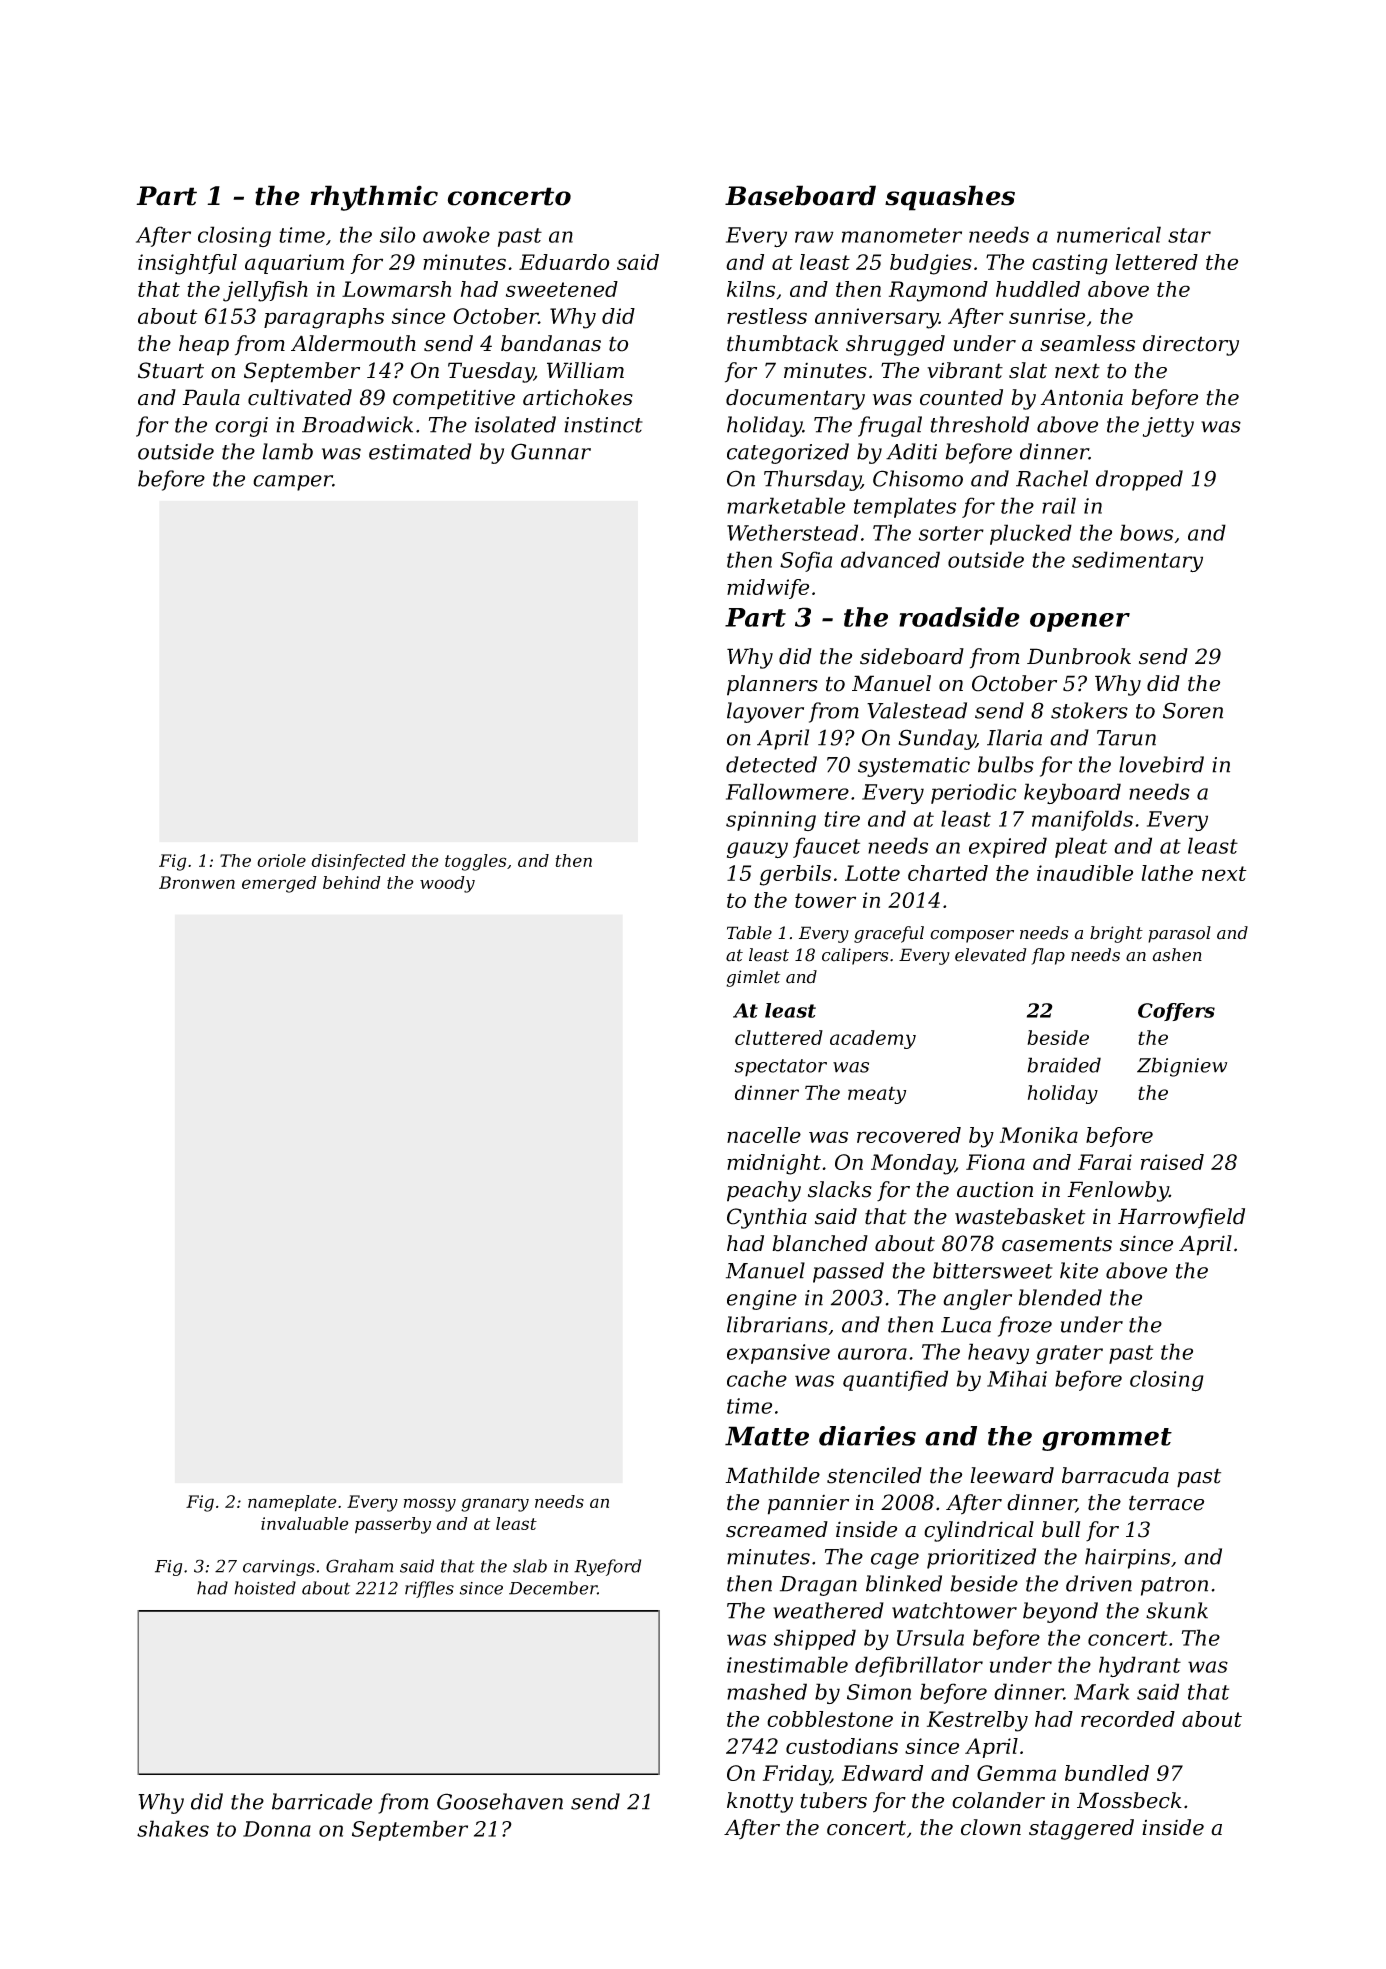  What do you see at coordinates (603, 425) in the document?
I see `instinct` at bounding box center [603, 425].
